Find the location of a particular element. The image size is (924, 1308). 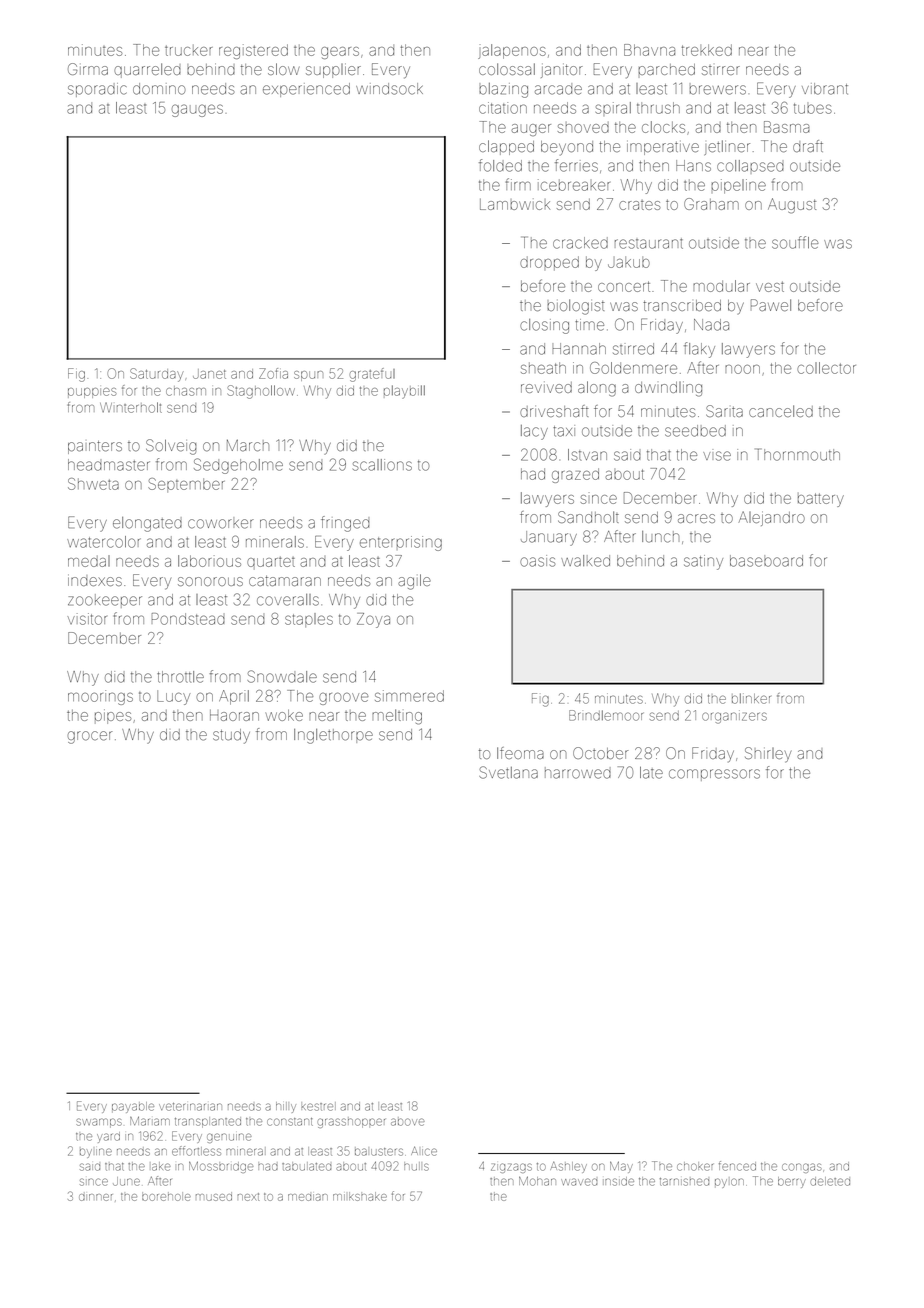

windsock is located at coordinates (389, 89).
